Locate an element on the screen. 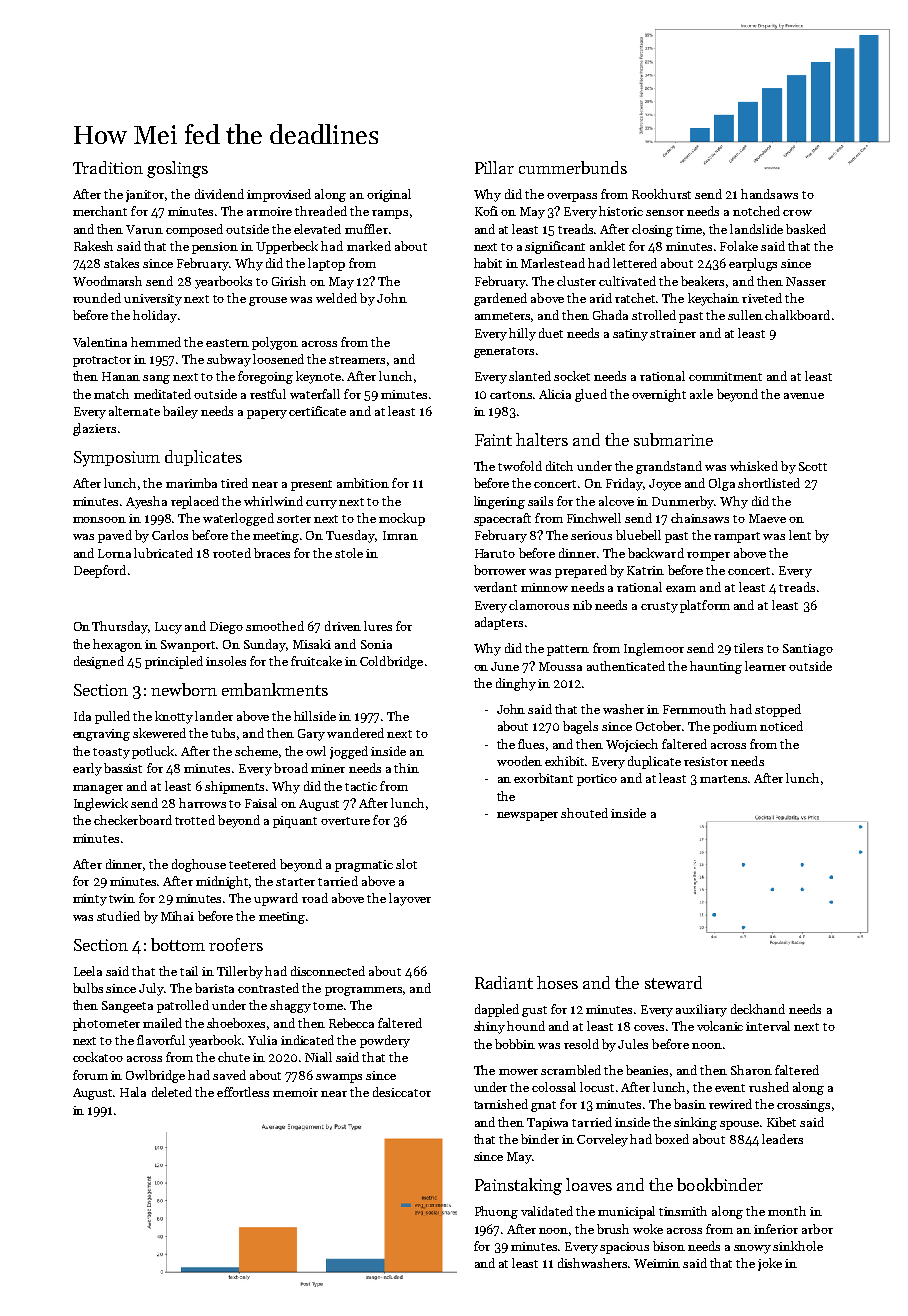 The height and width of the screenshot is (1316, 908). noticed is located at coordinates (781, 726).
